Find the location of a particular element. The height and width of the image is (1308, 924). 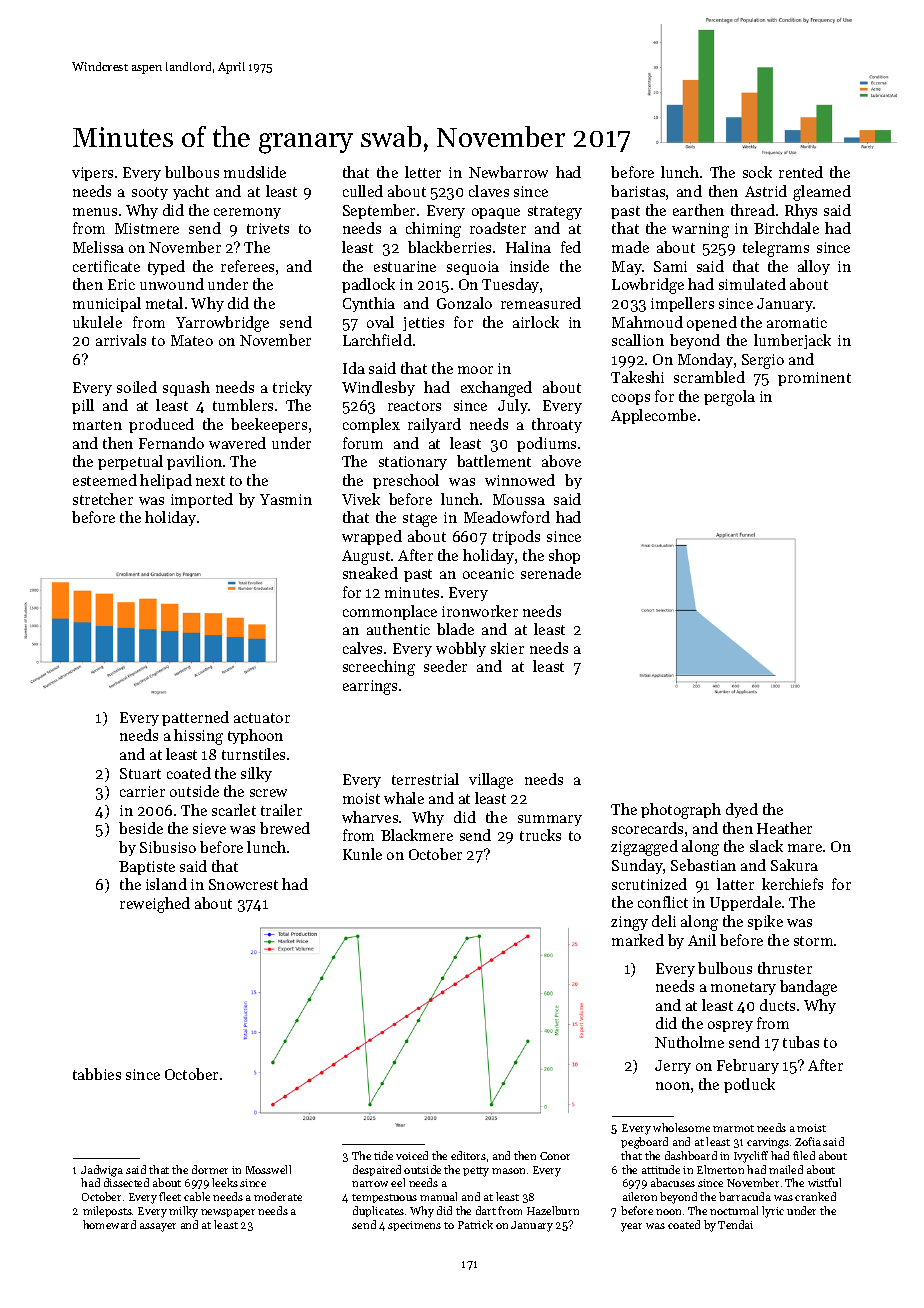

voiced is located at coordinates (412, 1155).
